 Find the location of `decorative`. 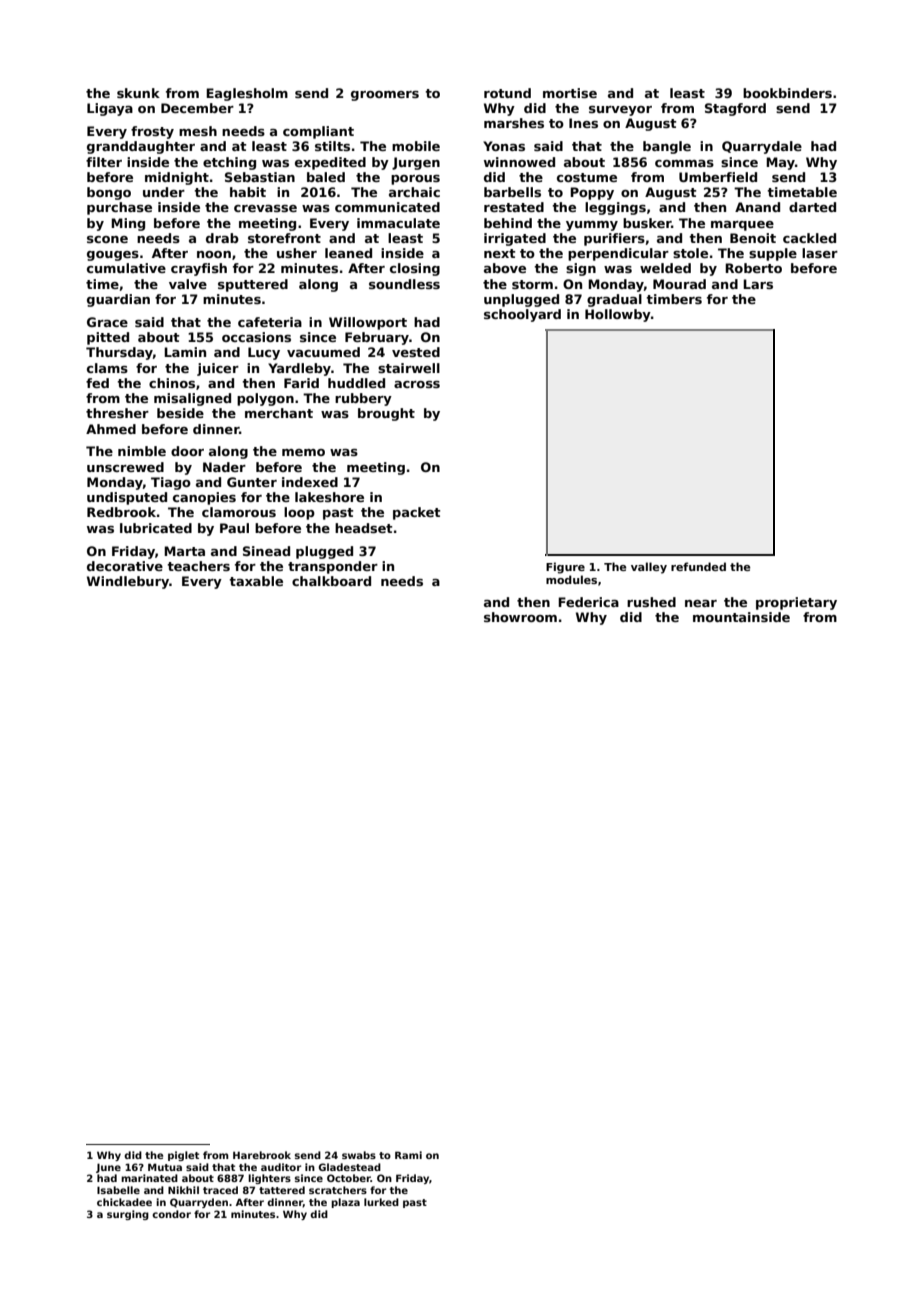

decorative is located at coordinates (125, 566).
